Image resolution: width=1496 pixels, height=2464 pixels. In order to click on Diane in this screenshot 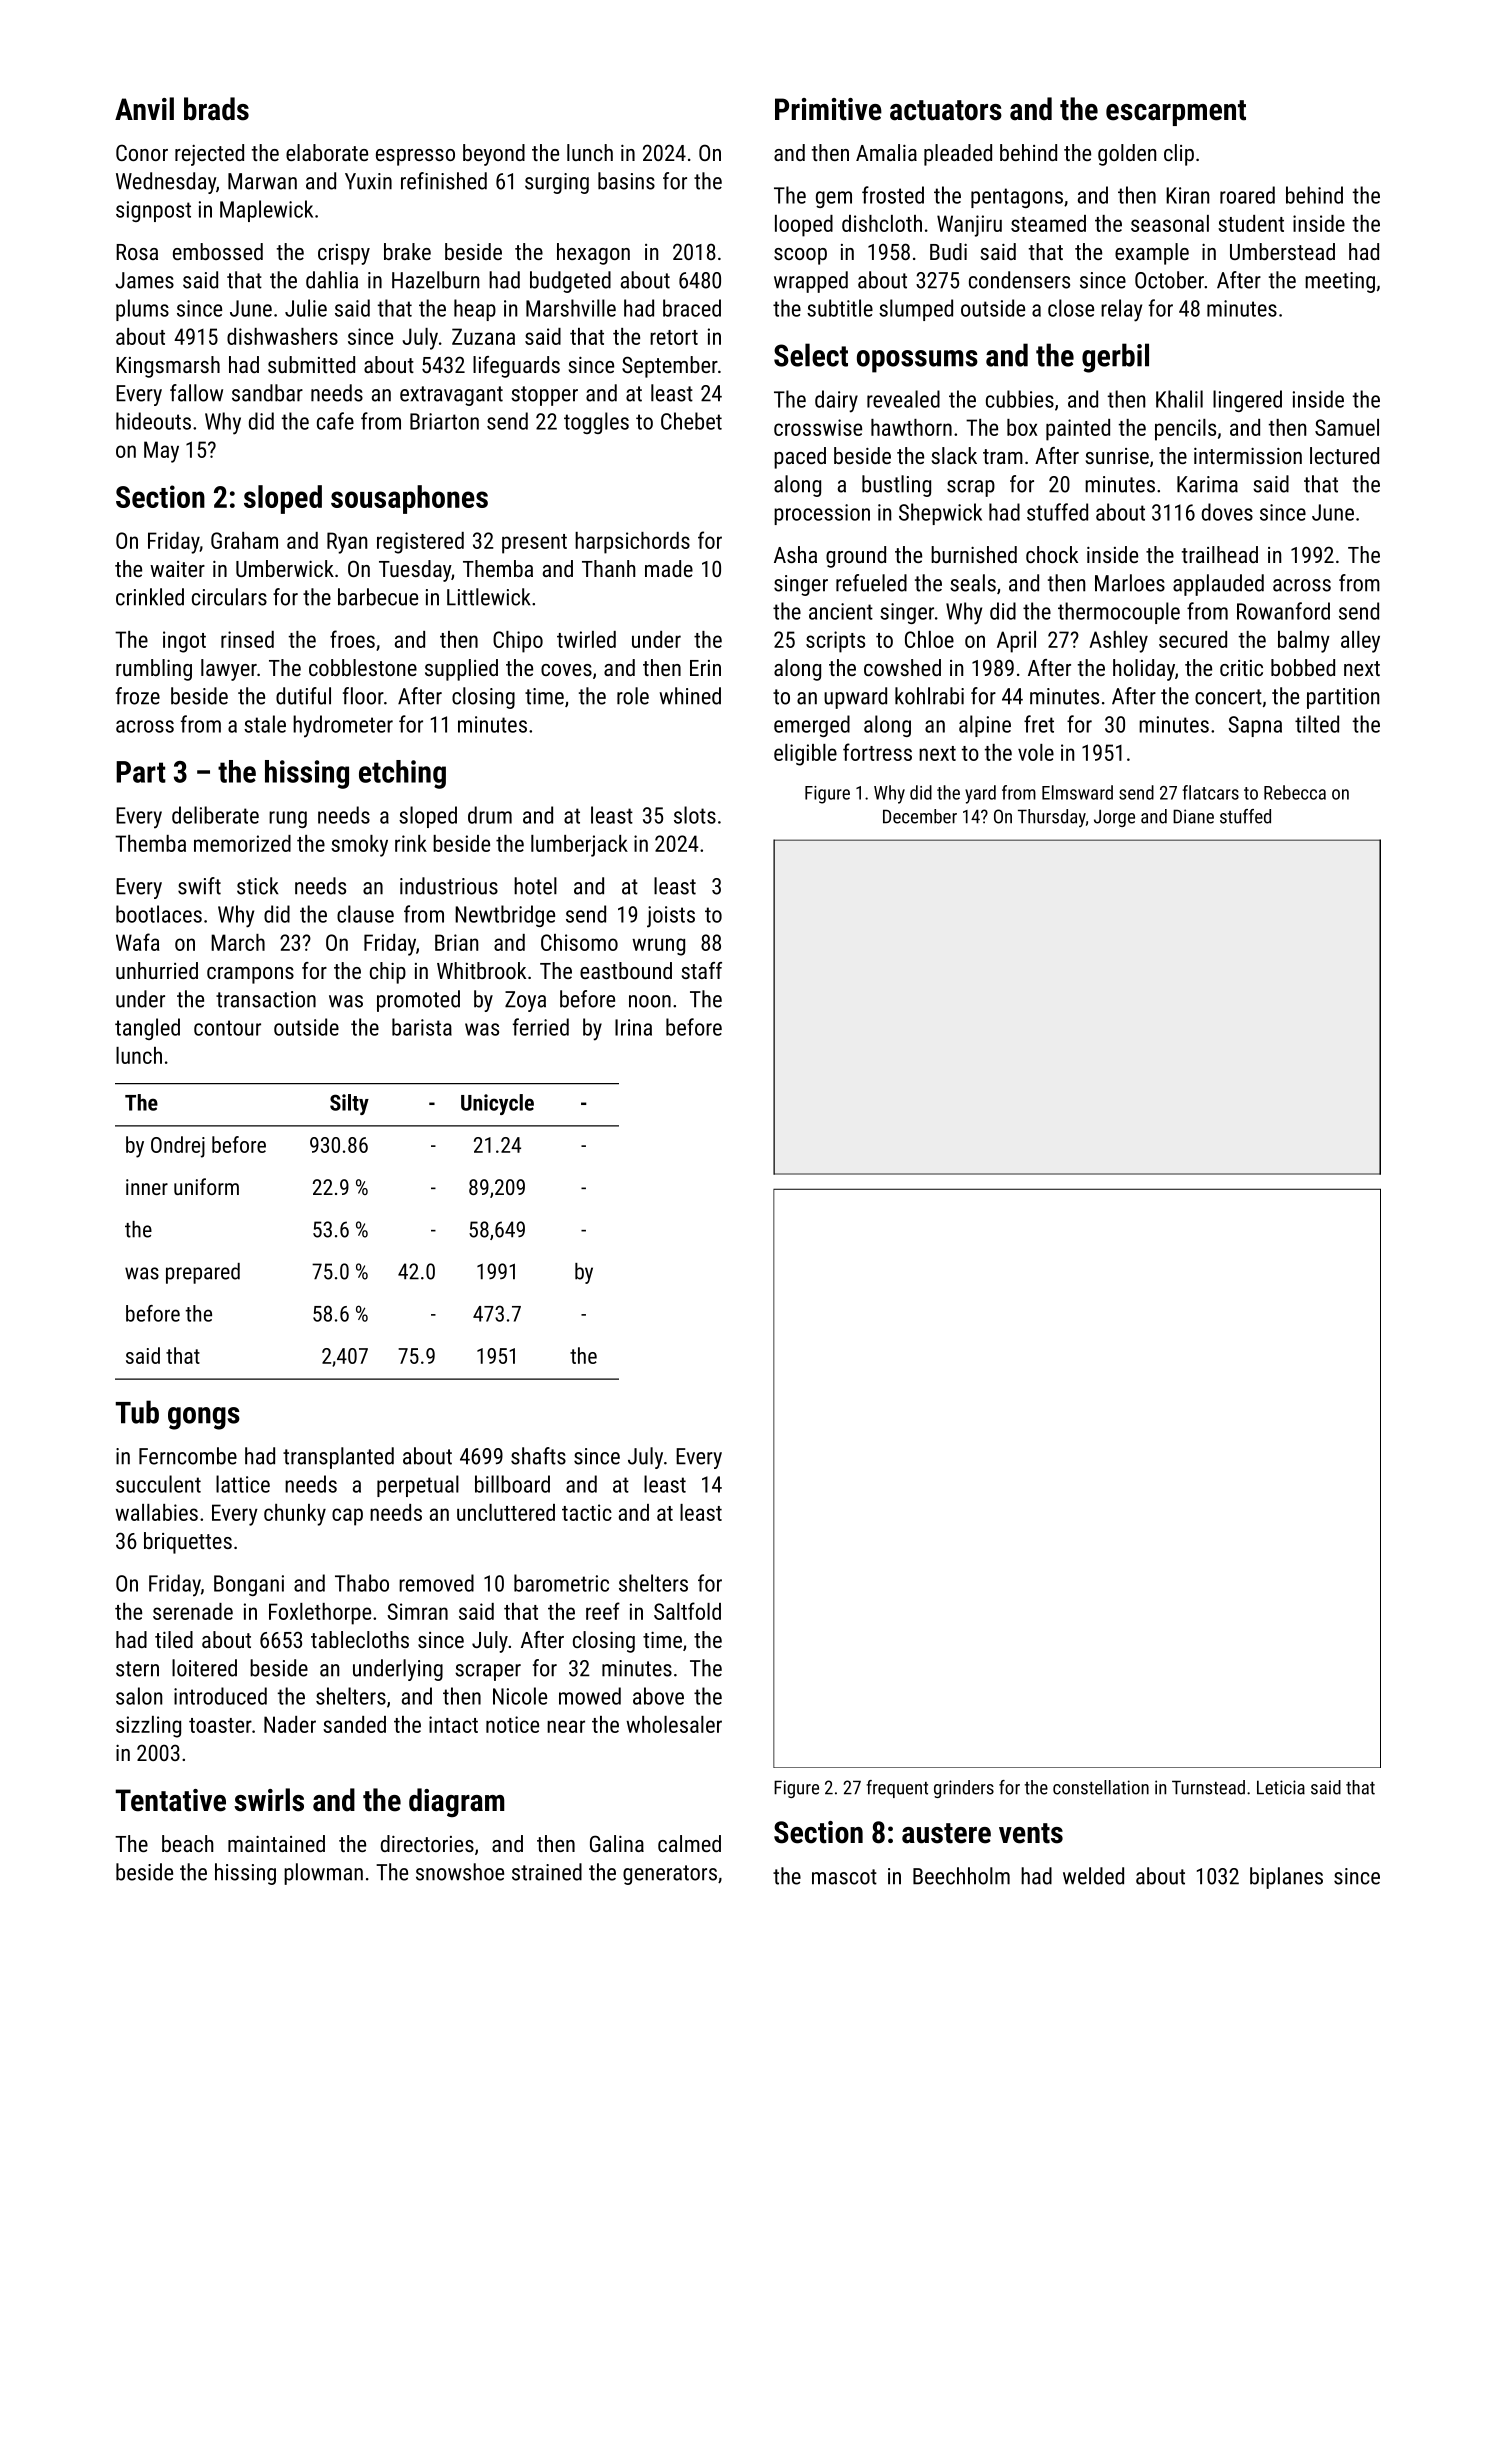, I will do `click(1193, 816)`.
